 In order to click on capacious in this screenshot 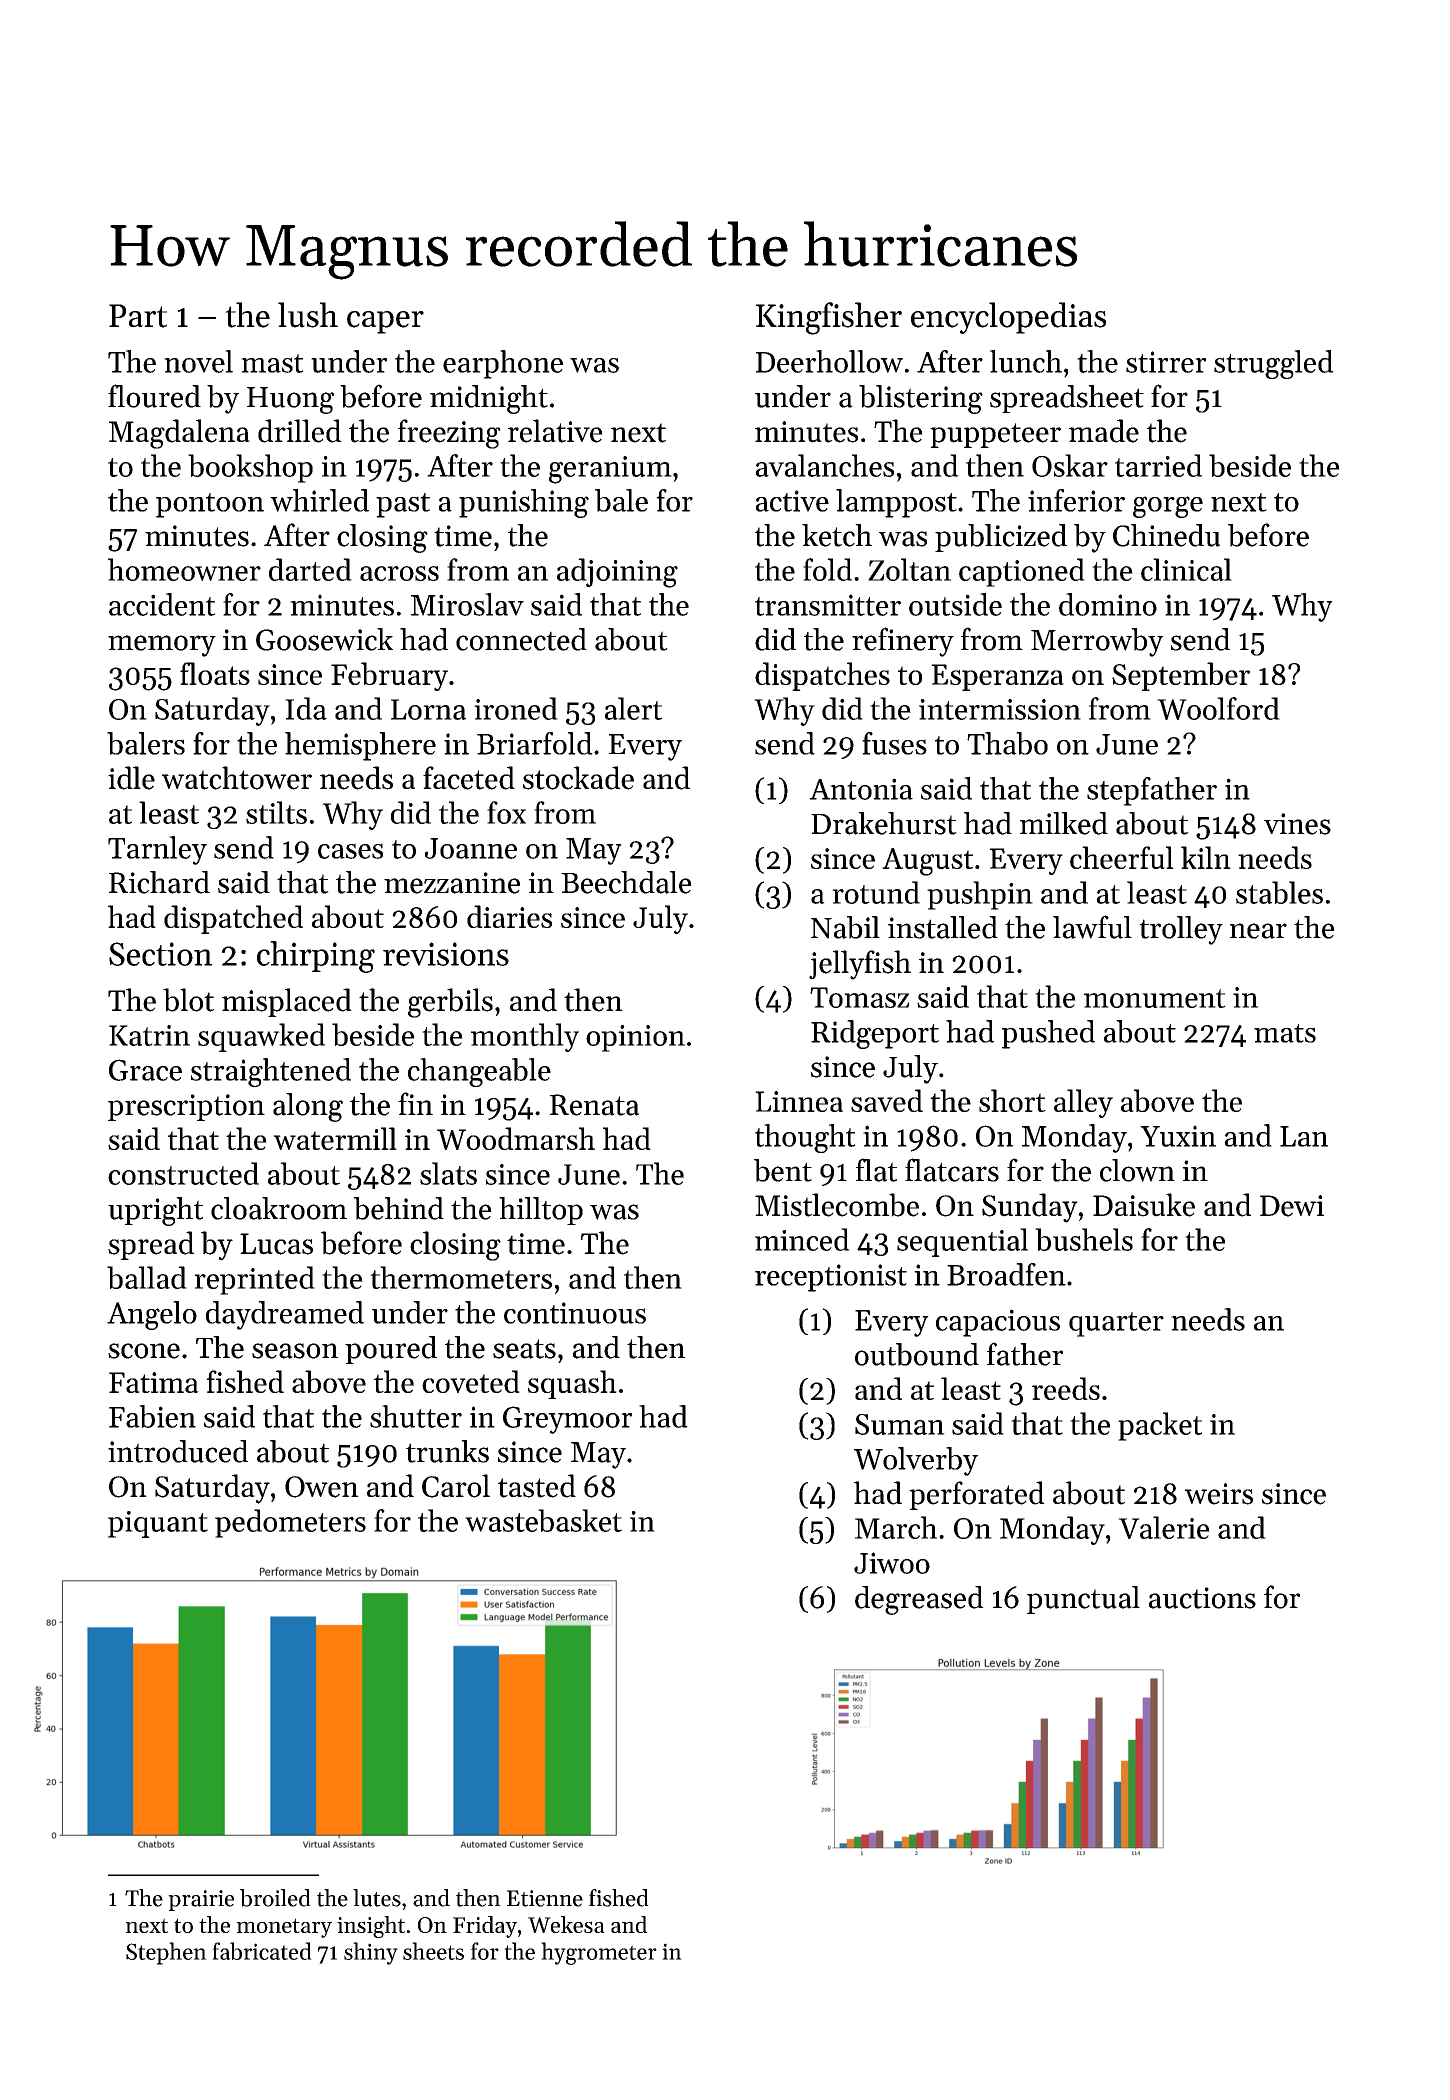, I will do `click(998, 1323)`.
